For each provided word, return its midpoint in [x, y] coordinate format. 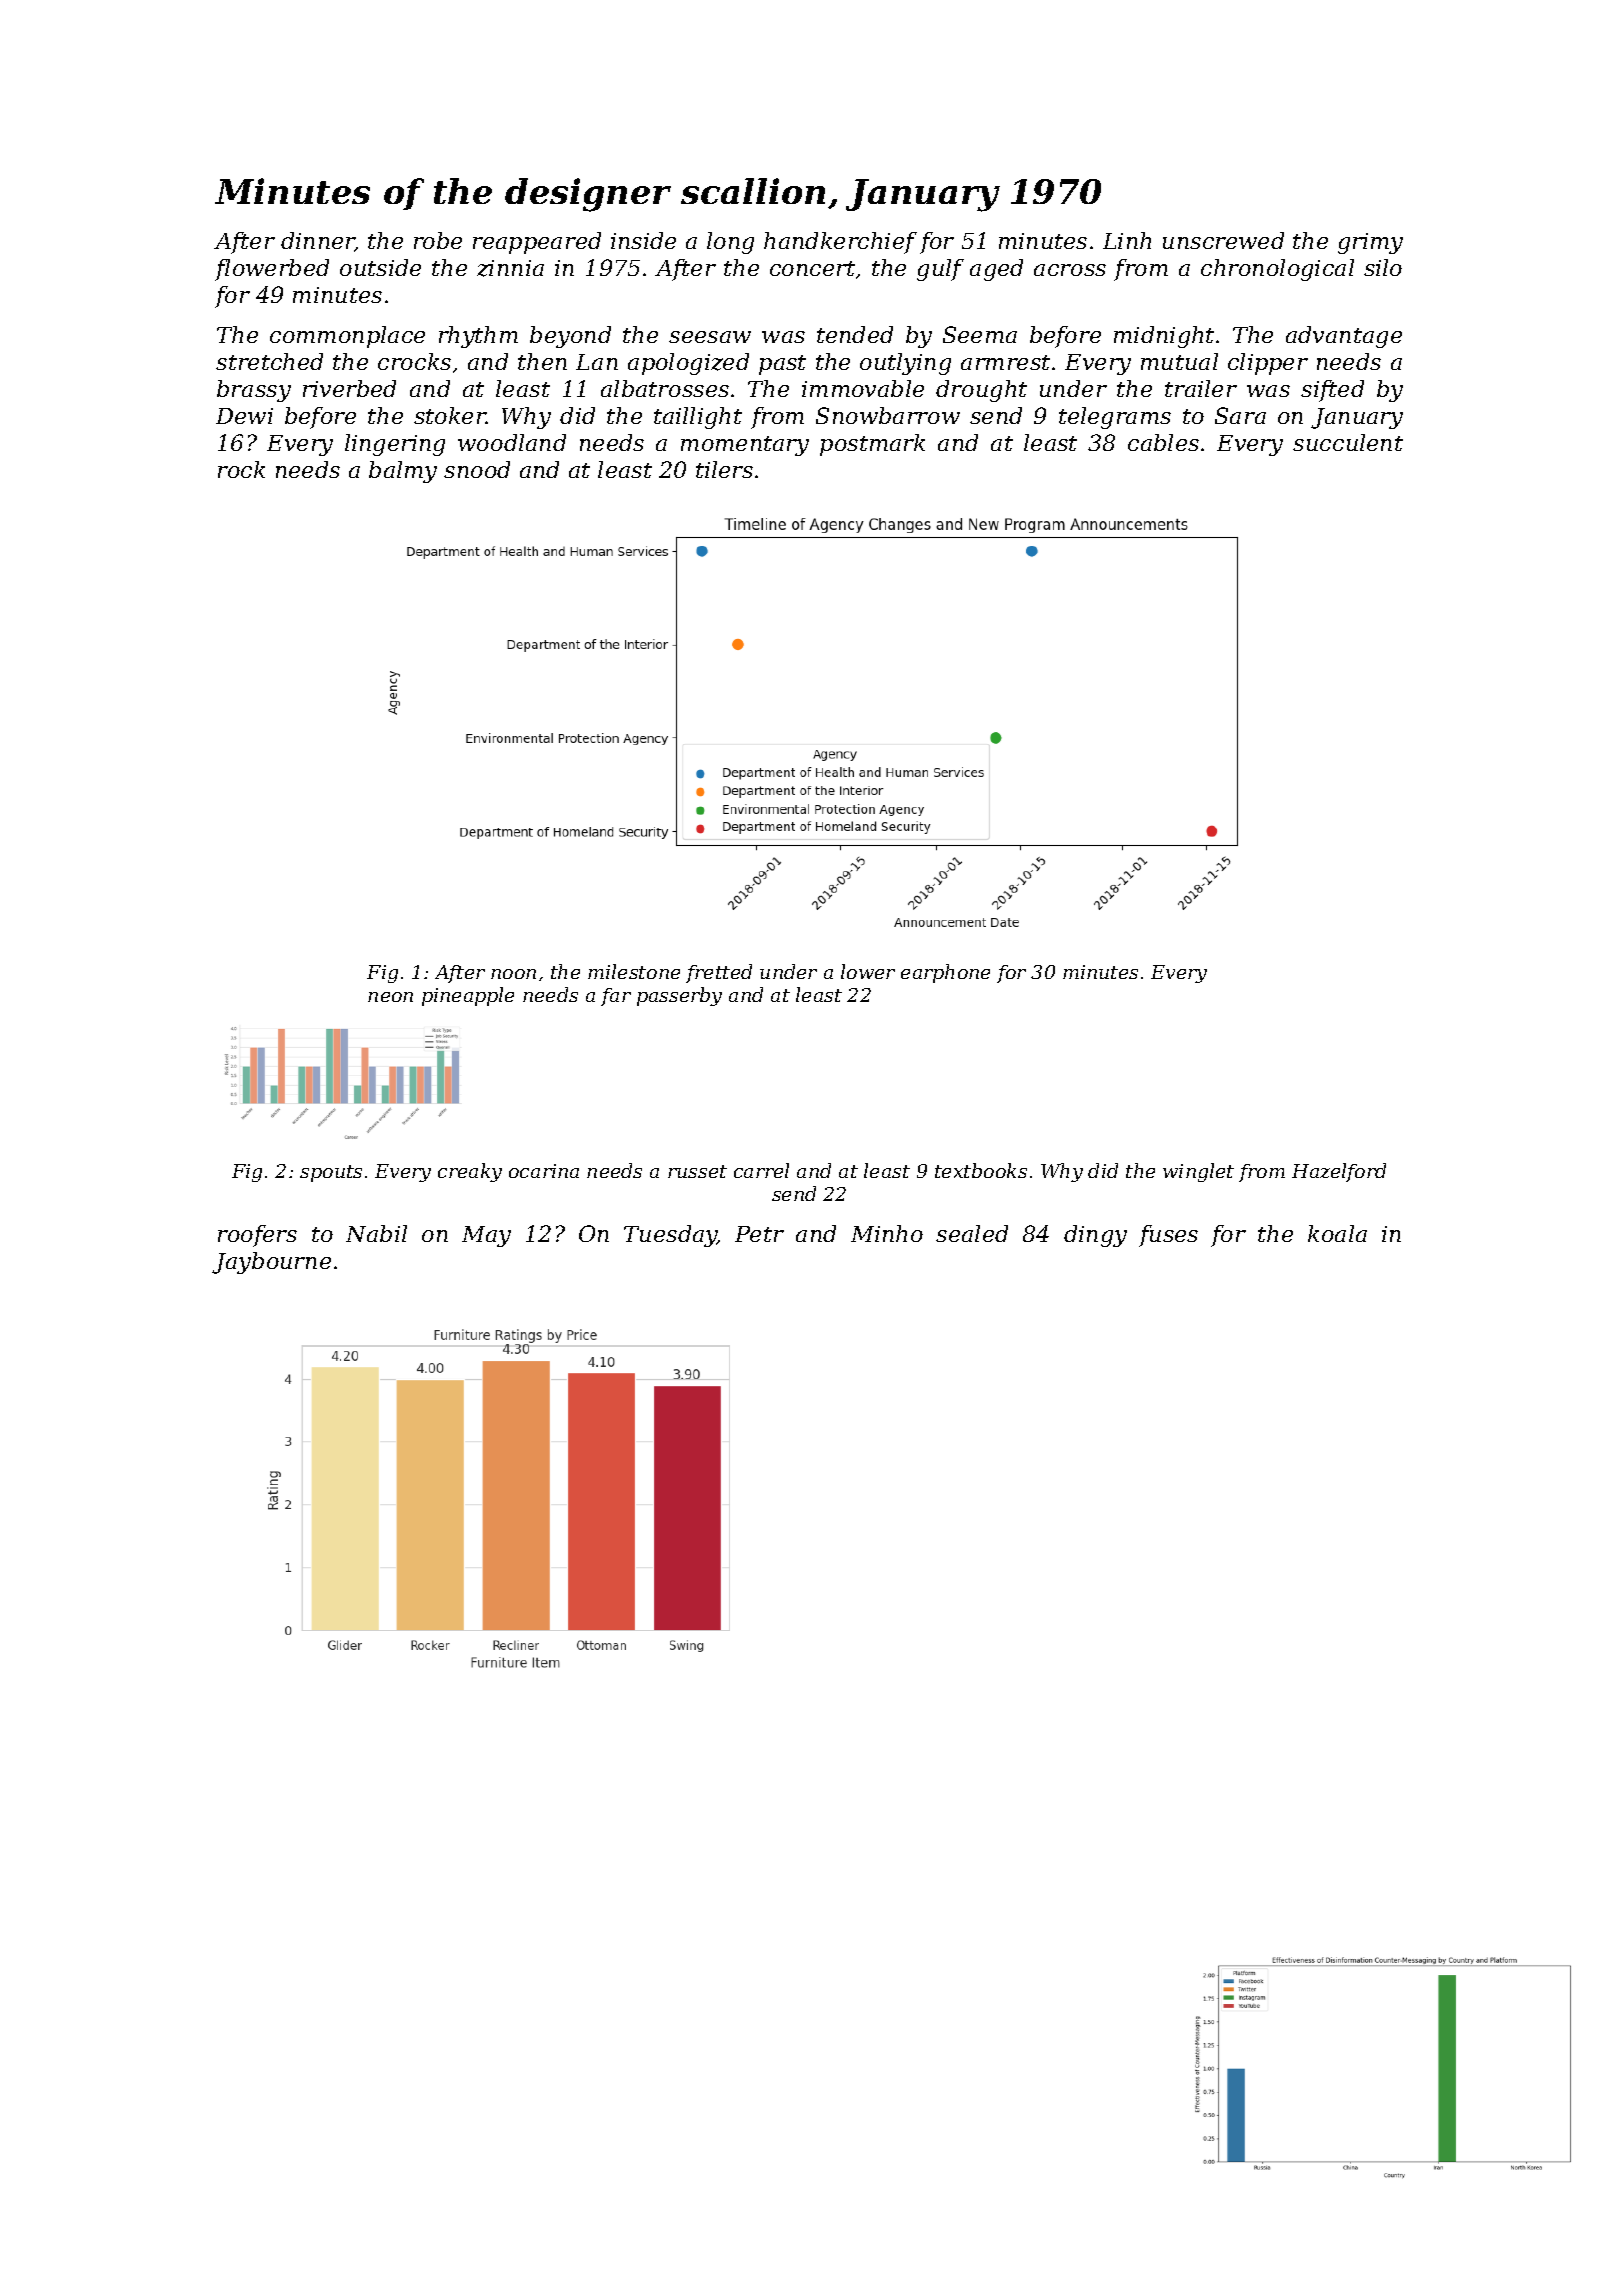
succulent [1348, 442]
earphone [945, 973]
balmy [403, 472]
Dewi [244, 416]
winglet [1198, 1172]
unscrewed [1223, 240]
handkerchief [840, 243]
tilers [724, 469]
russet [697, 1171]
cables [1163, 442]
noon [513, 974]
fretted [719, 973]
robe [438, 240]
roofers [257, 1236]
